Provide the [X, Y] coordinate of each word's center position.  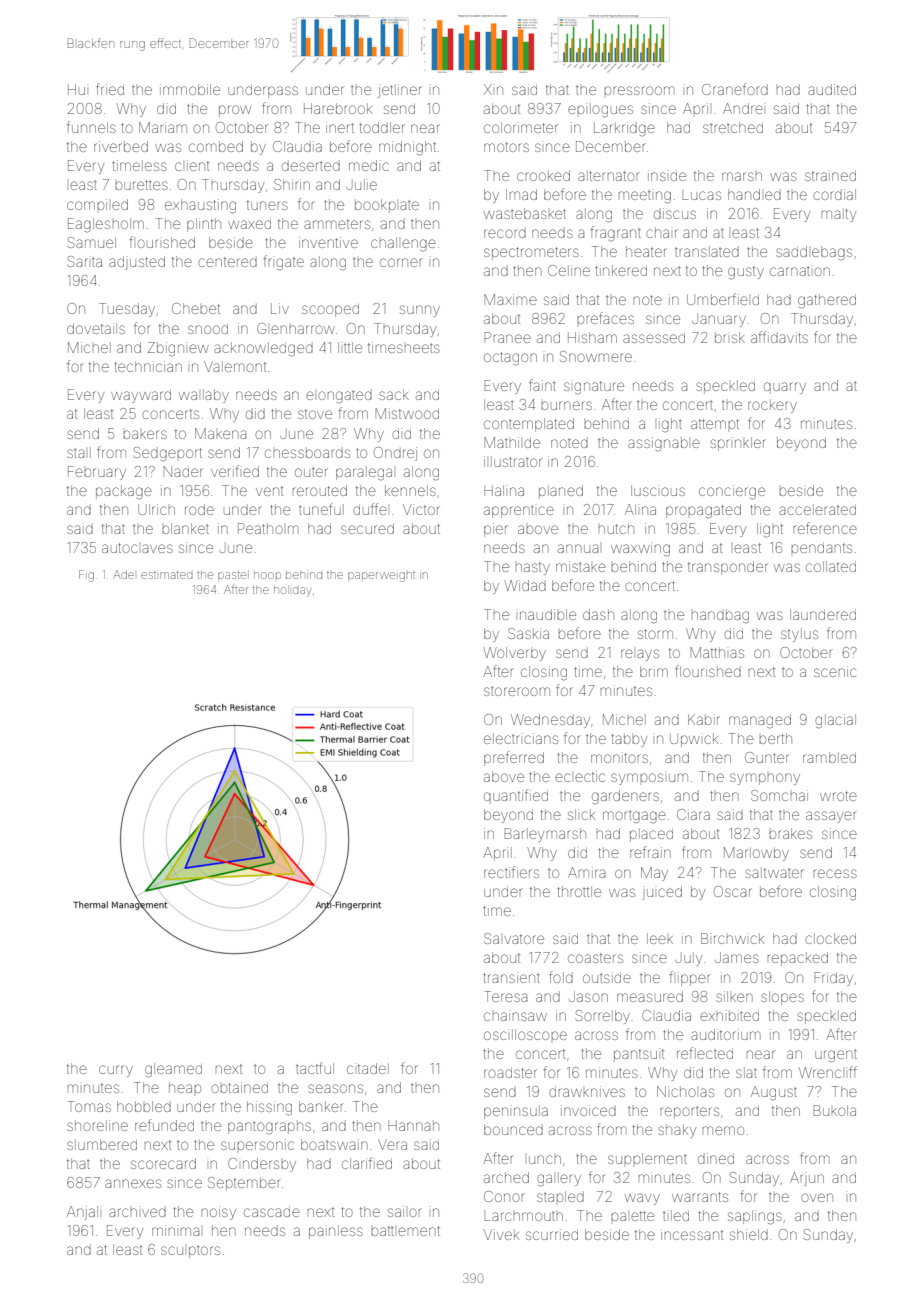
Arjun [807, 1179]
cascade [272, 1211]
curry [116, 1071]
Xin [493, 89]
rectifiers [511, 872]
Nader [183, 471]
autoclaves [137, 548]
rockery [772, 406]
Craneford [735, 89]
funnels [91, 127]
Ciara [693, 814]
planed [561, 492]
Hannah [413, 1125]
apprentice [519, 512]
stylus [799, 635]
